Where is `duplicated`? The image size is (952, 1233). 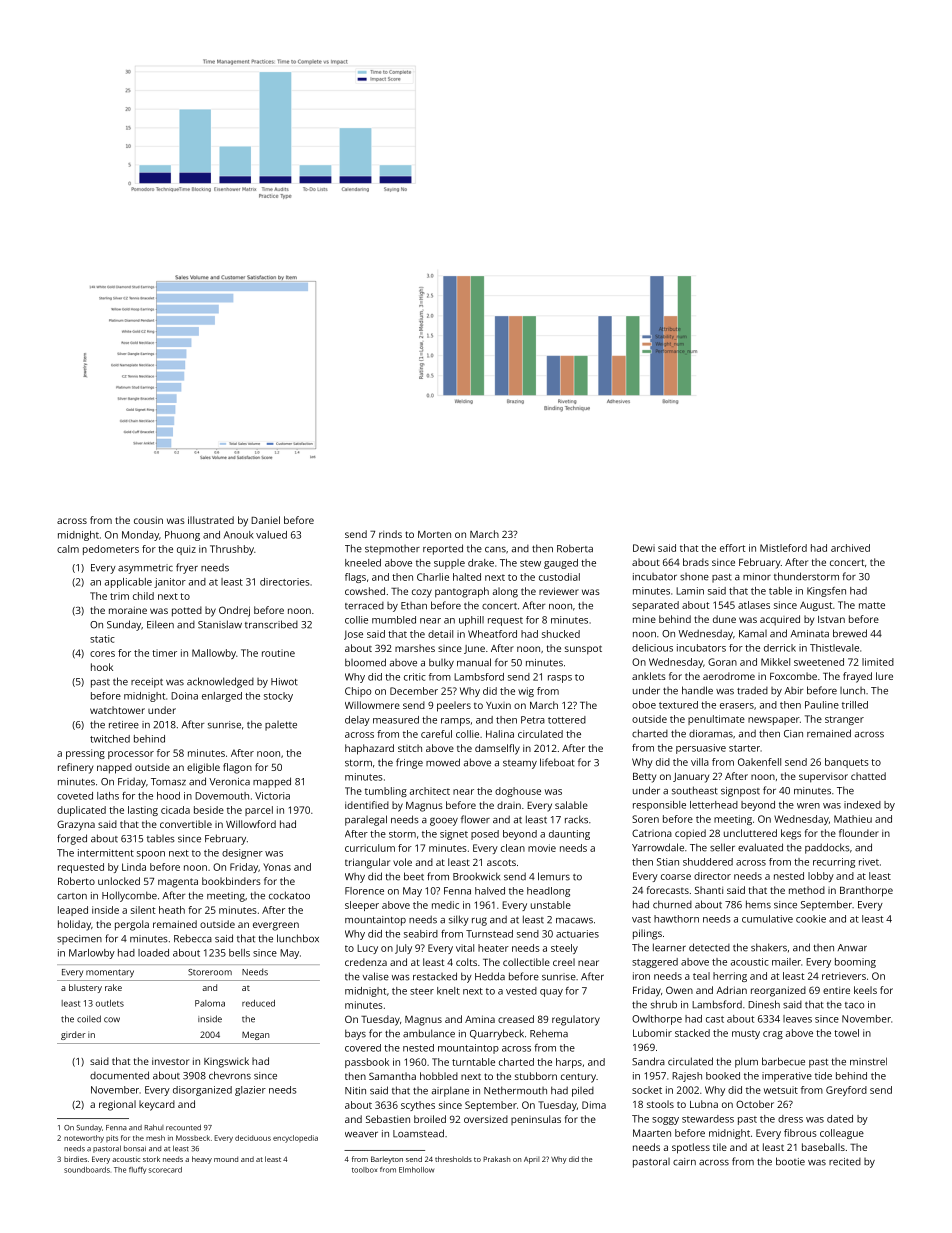 duplicated is located at coordinates (81, 811).
